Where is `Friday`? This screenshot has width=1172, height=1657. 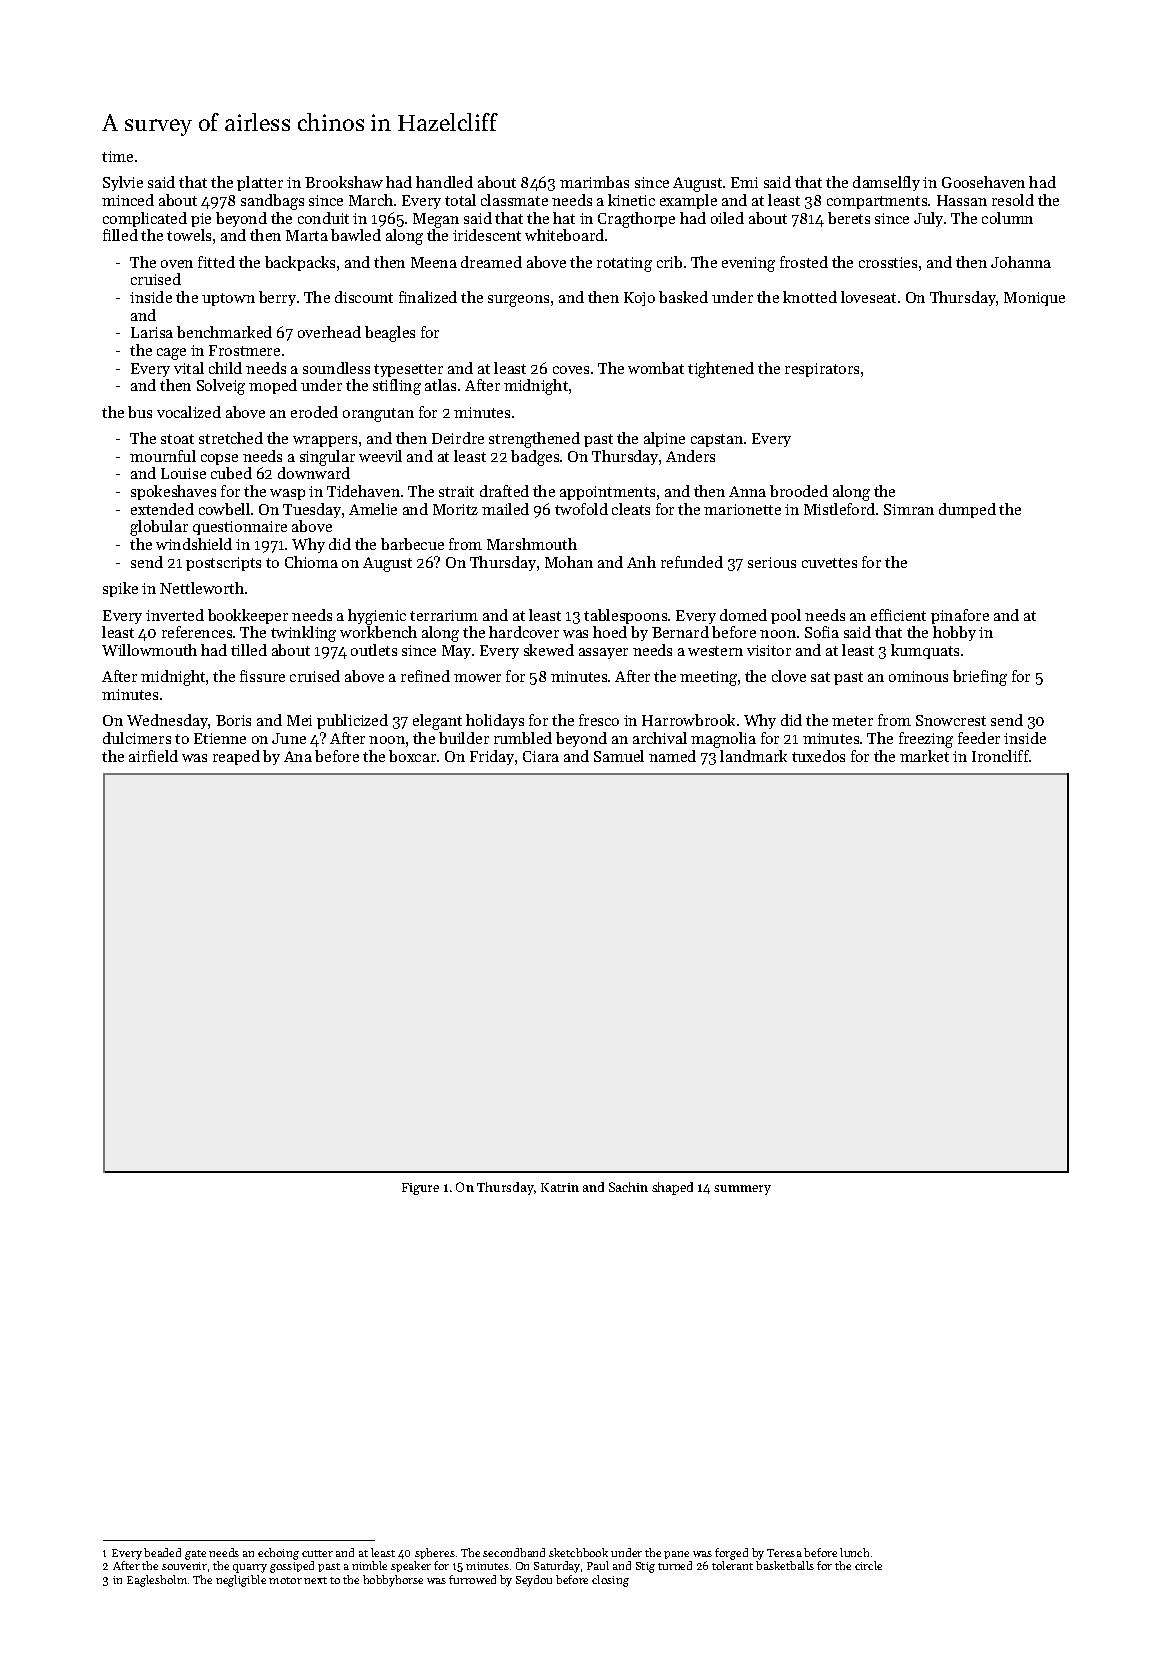
Friday is located at coordinates (492, 757).
